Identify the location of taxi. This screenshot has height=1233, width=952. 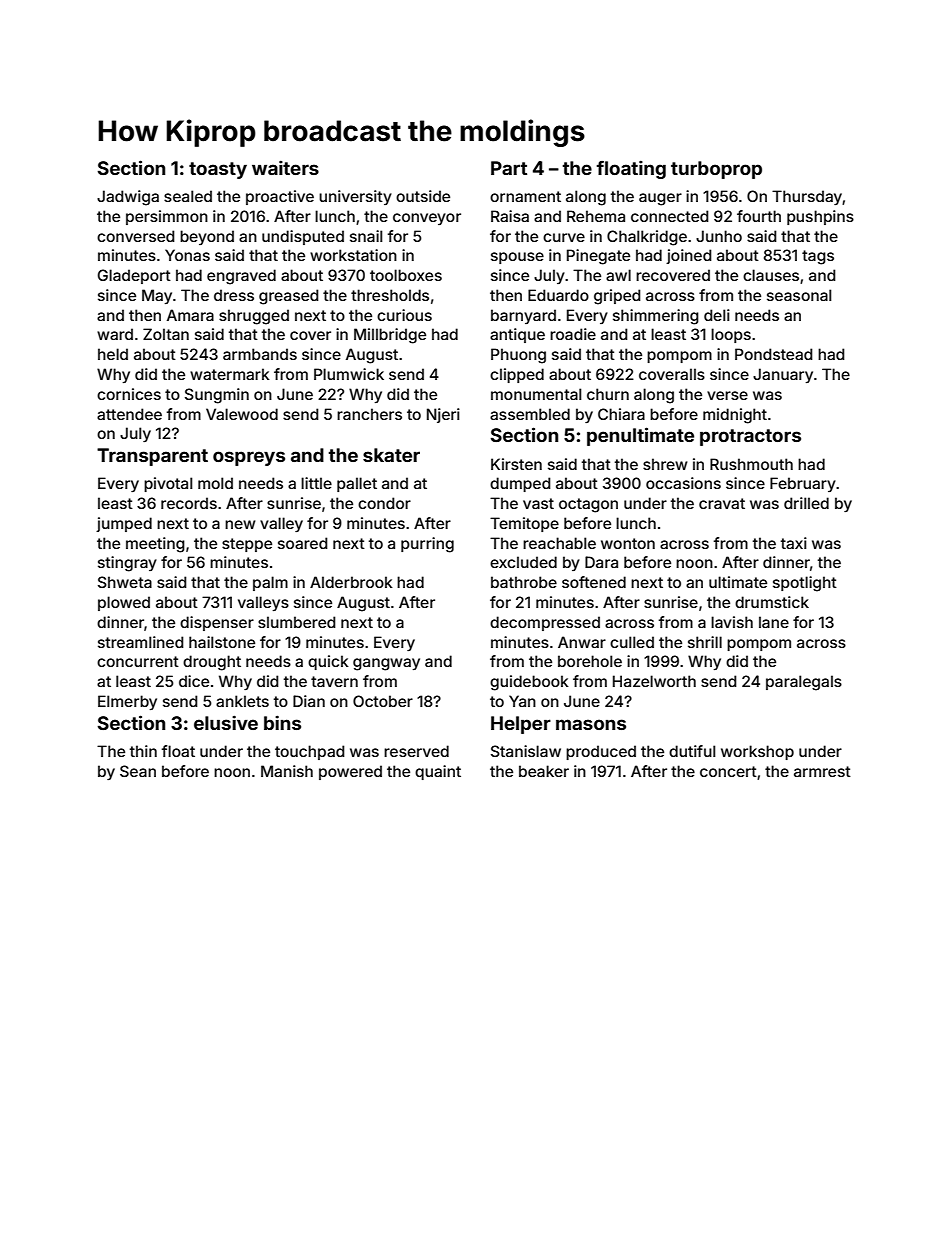
(794, 543).
